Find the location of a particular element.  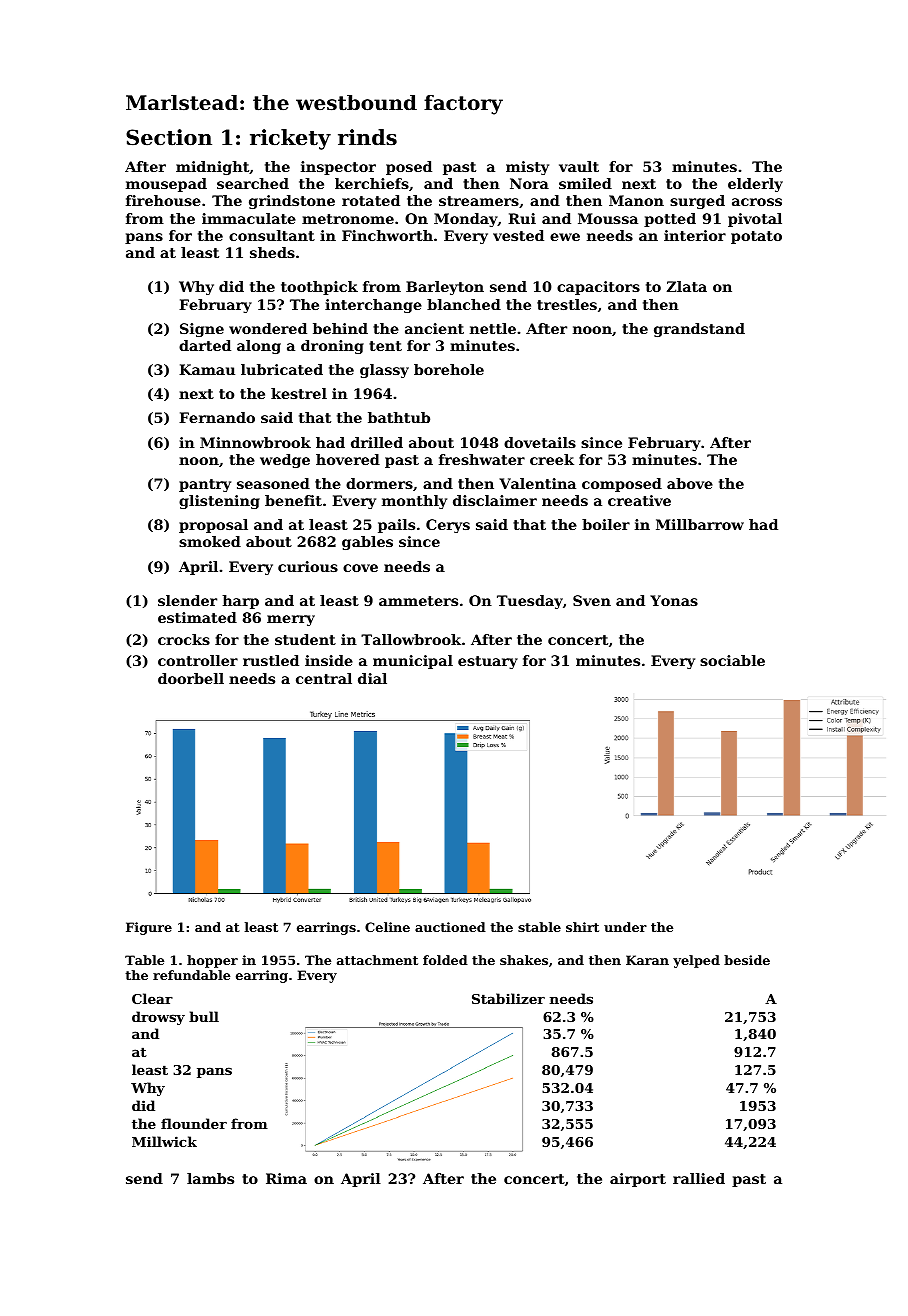

sheds is located at coordinates (272, 252).
